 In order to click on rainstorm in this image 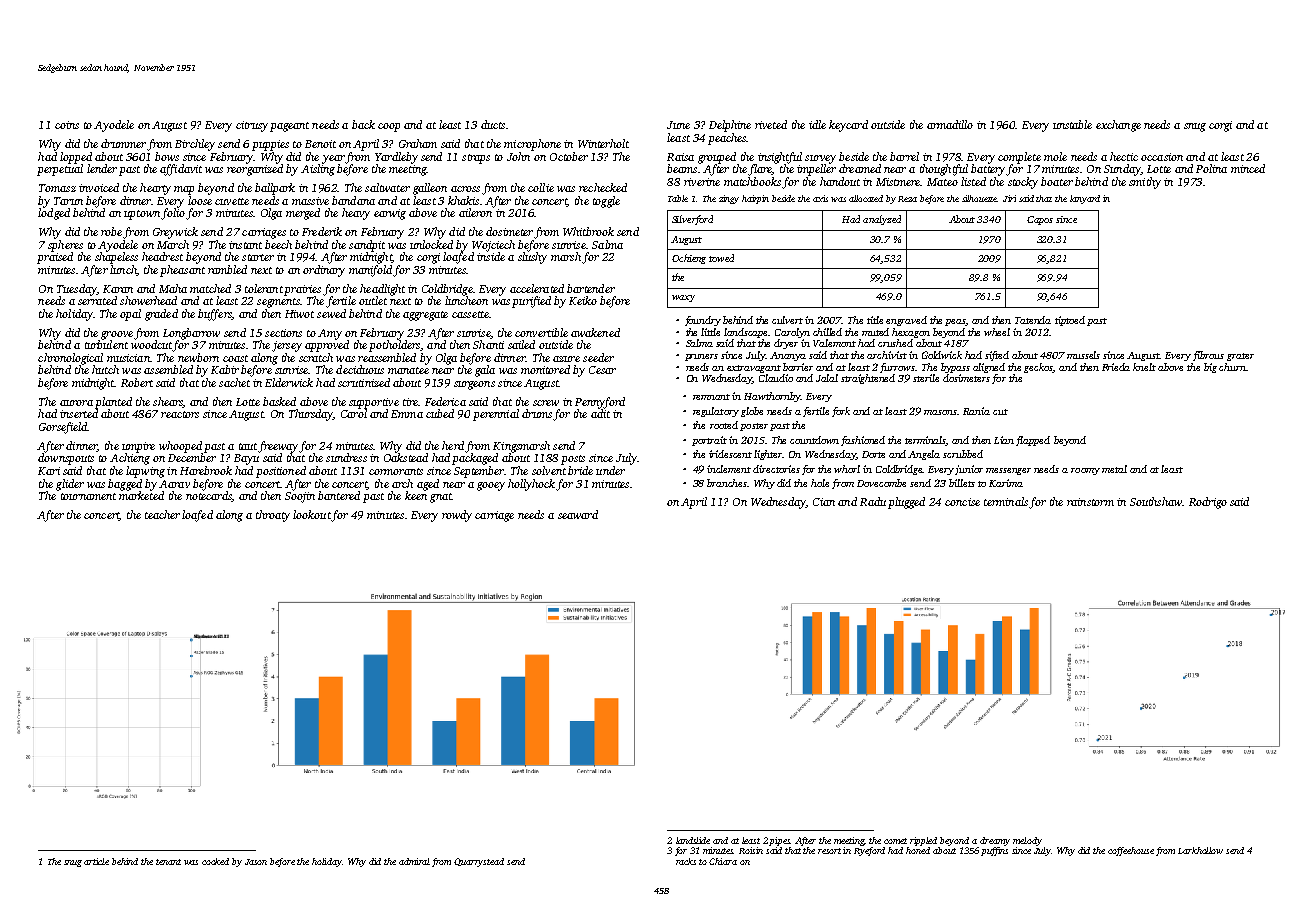, I will do `click(1090, 502)`.
